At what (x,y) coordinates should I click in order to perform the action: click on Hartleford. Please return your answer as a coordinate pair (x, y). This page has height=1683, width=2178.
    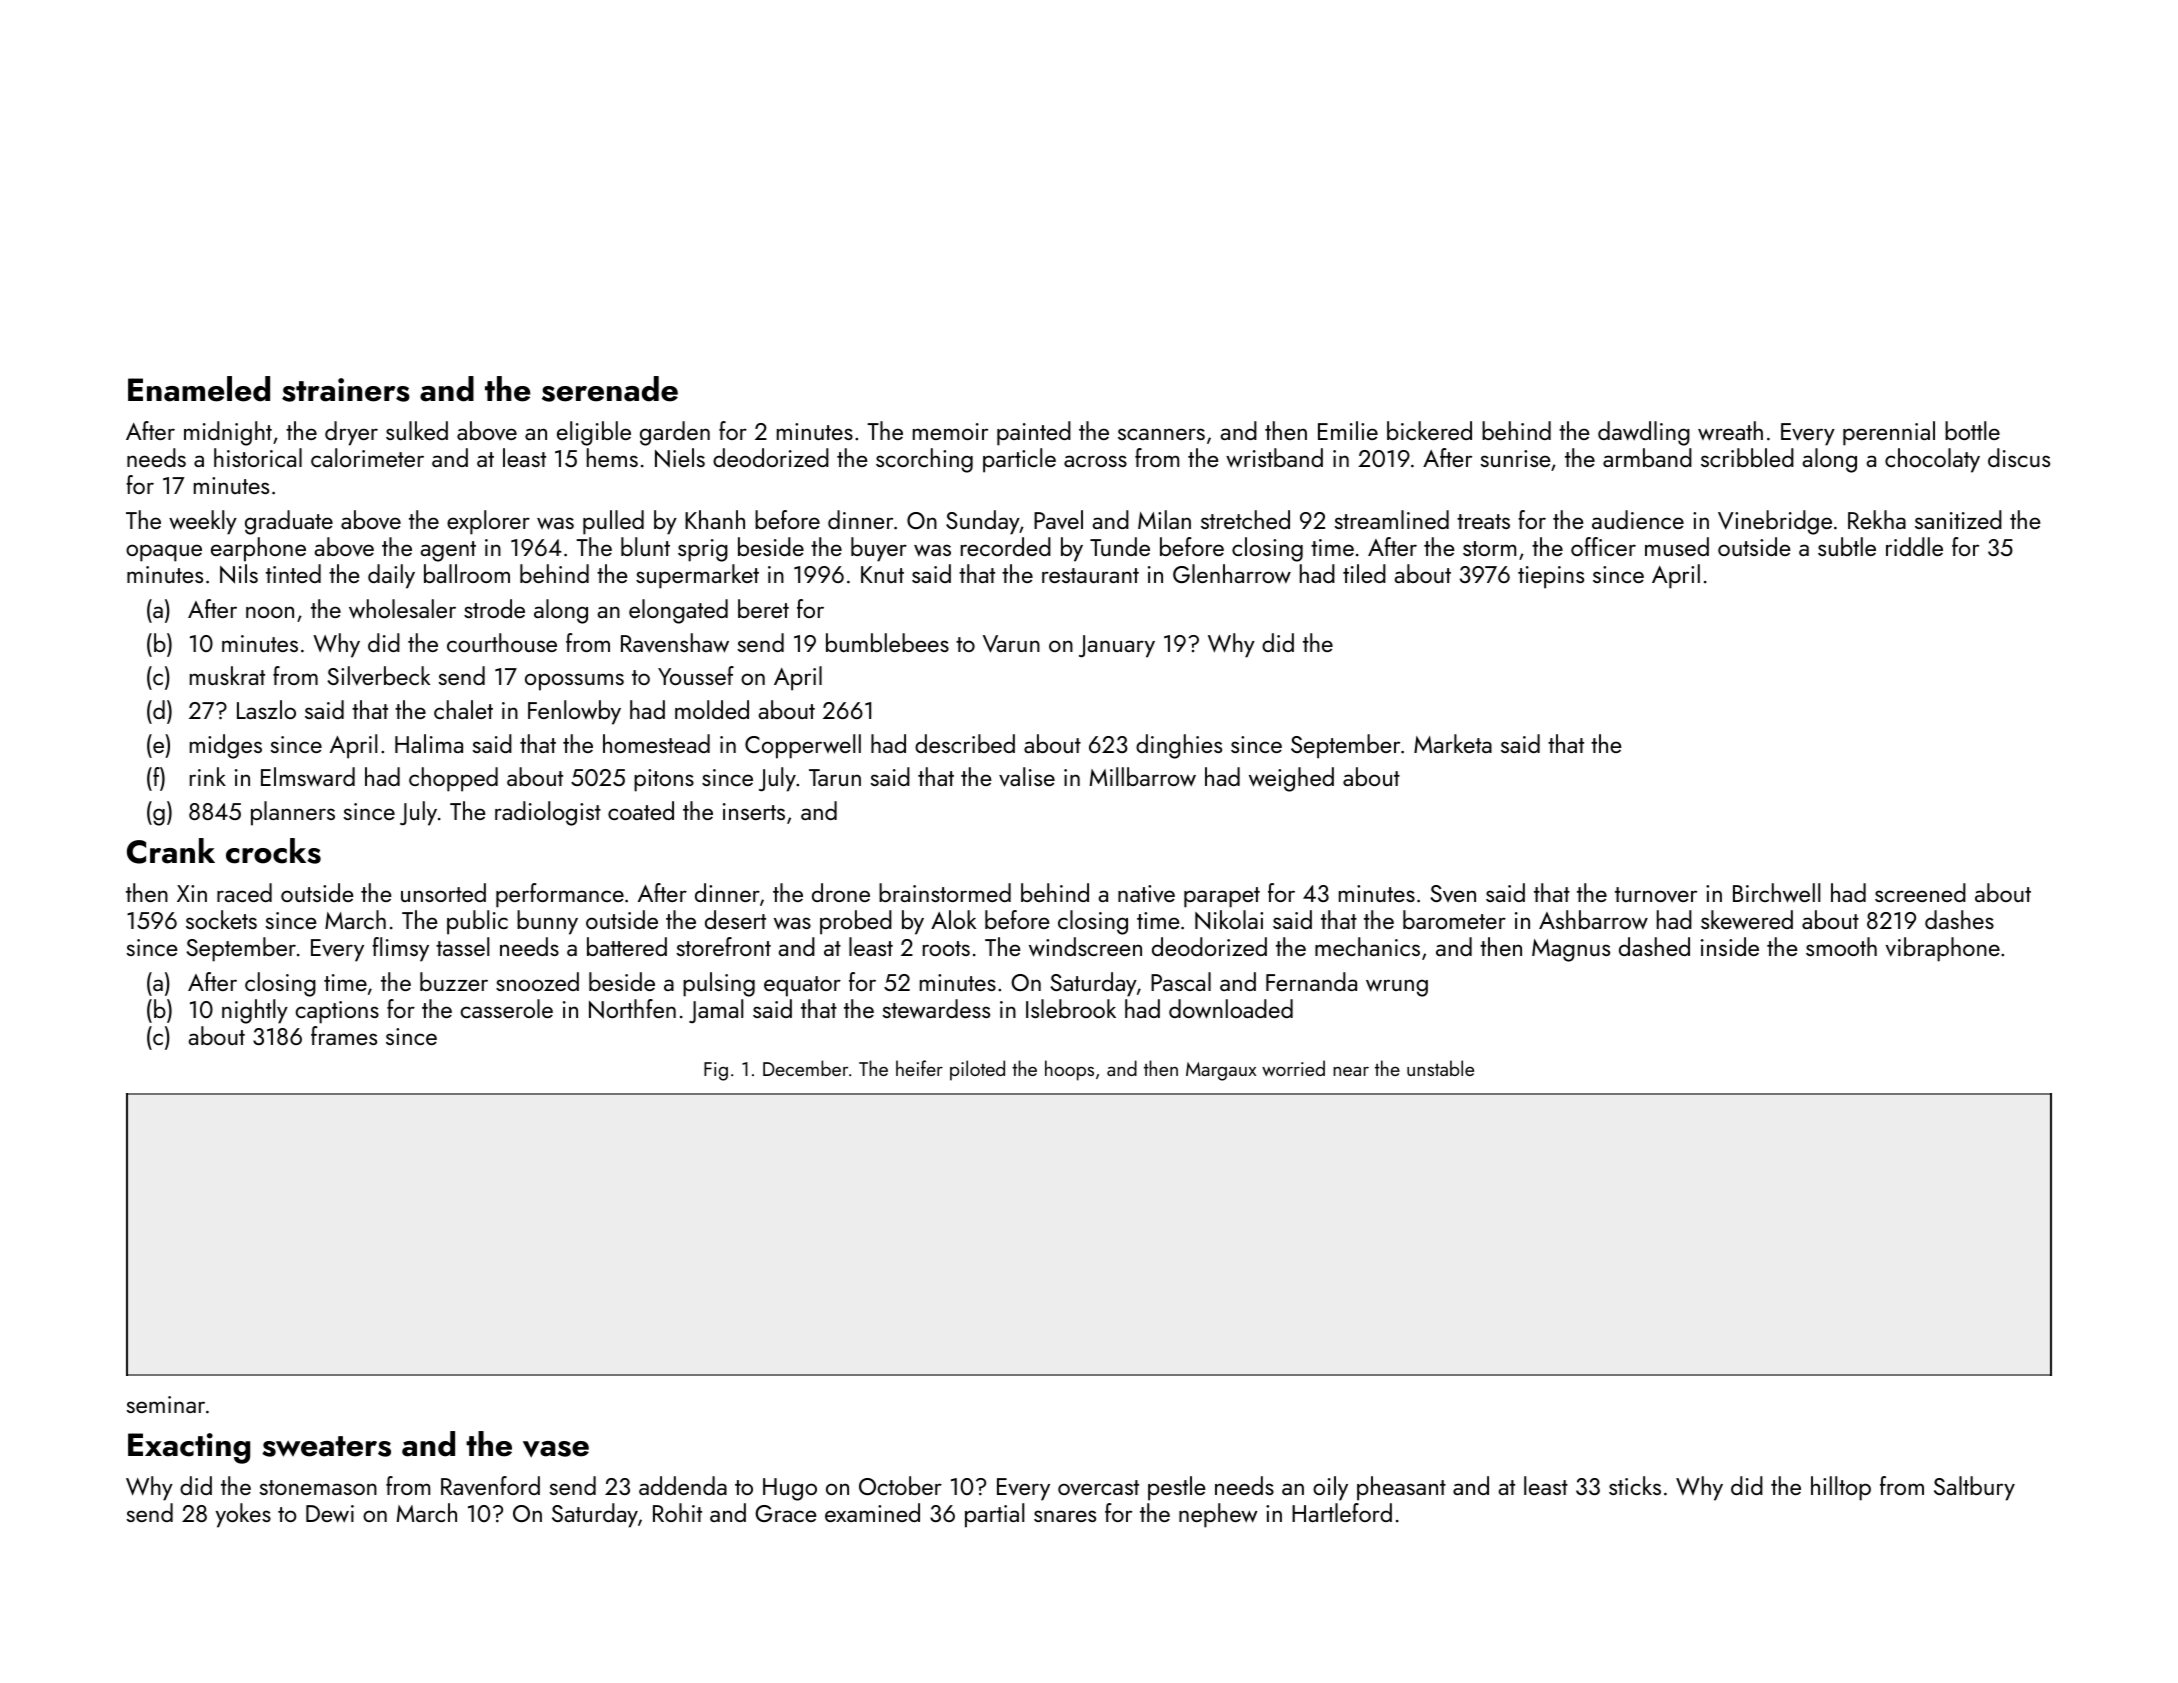
    Looking at the image, I should click on (1342, 1512).
